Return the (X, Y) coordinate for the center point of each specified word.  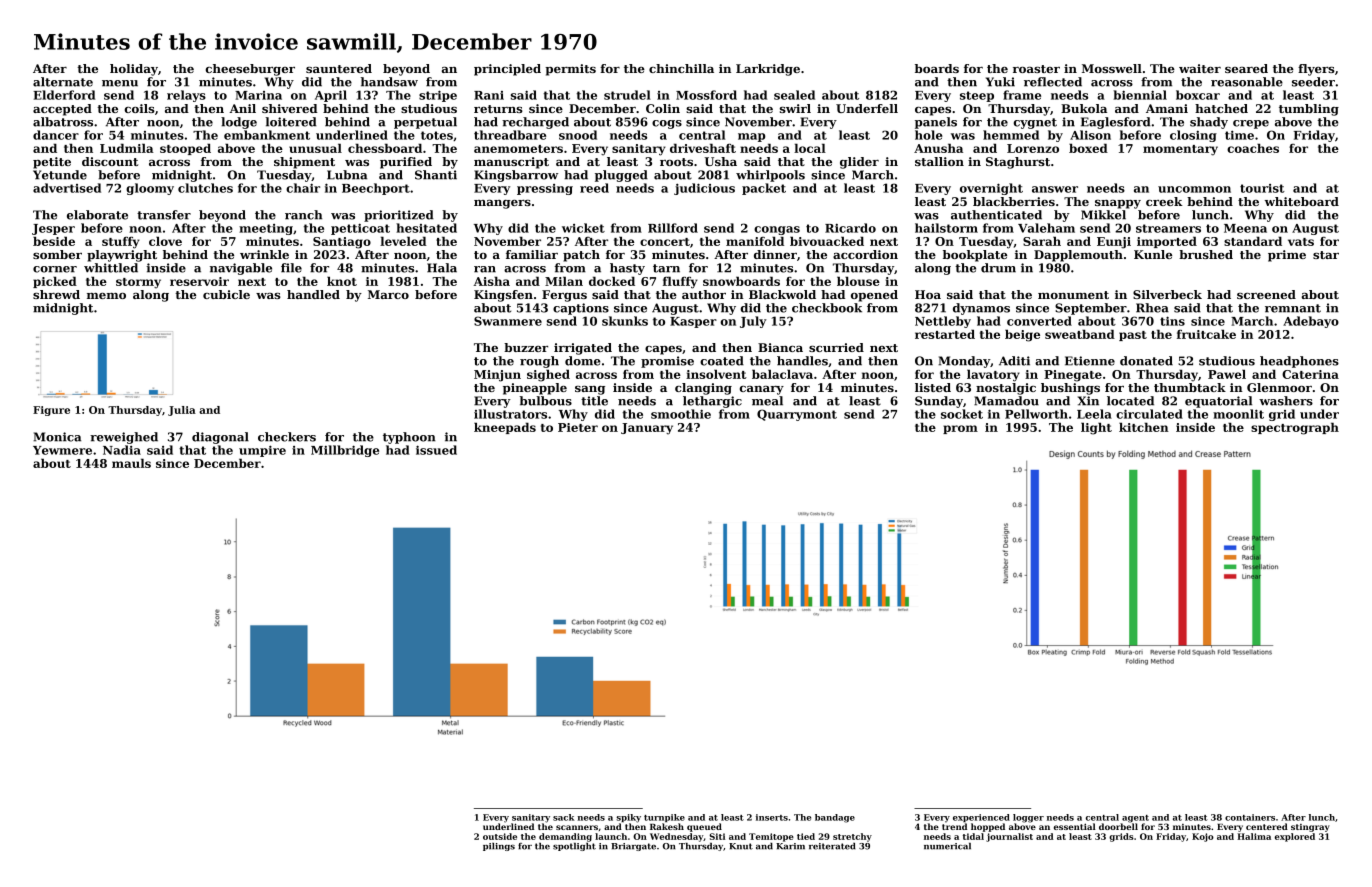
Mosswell (1112, 68)
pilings (499, 847)
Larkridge (768, 70)
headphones (1299, 362)
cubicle (226, 294)
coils (140, 108)
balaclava (782, 374)
